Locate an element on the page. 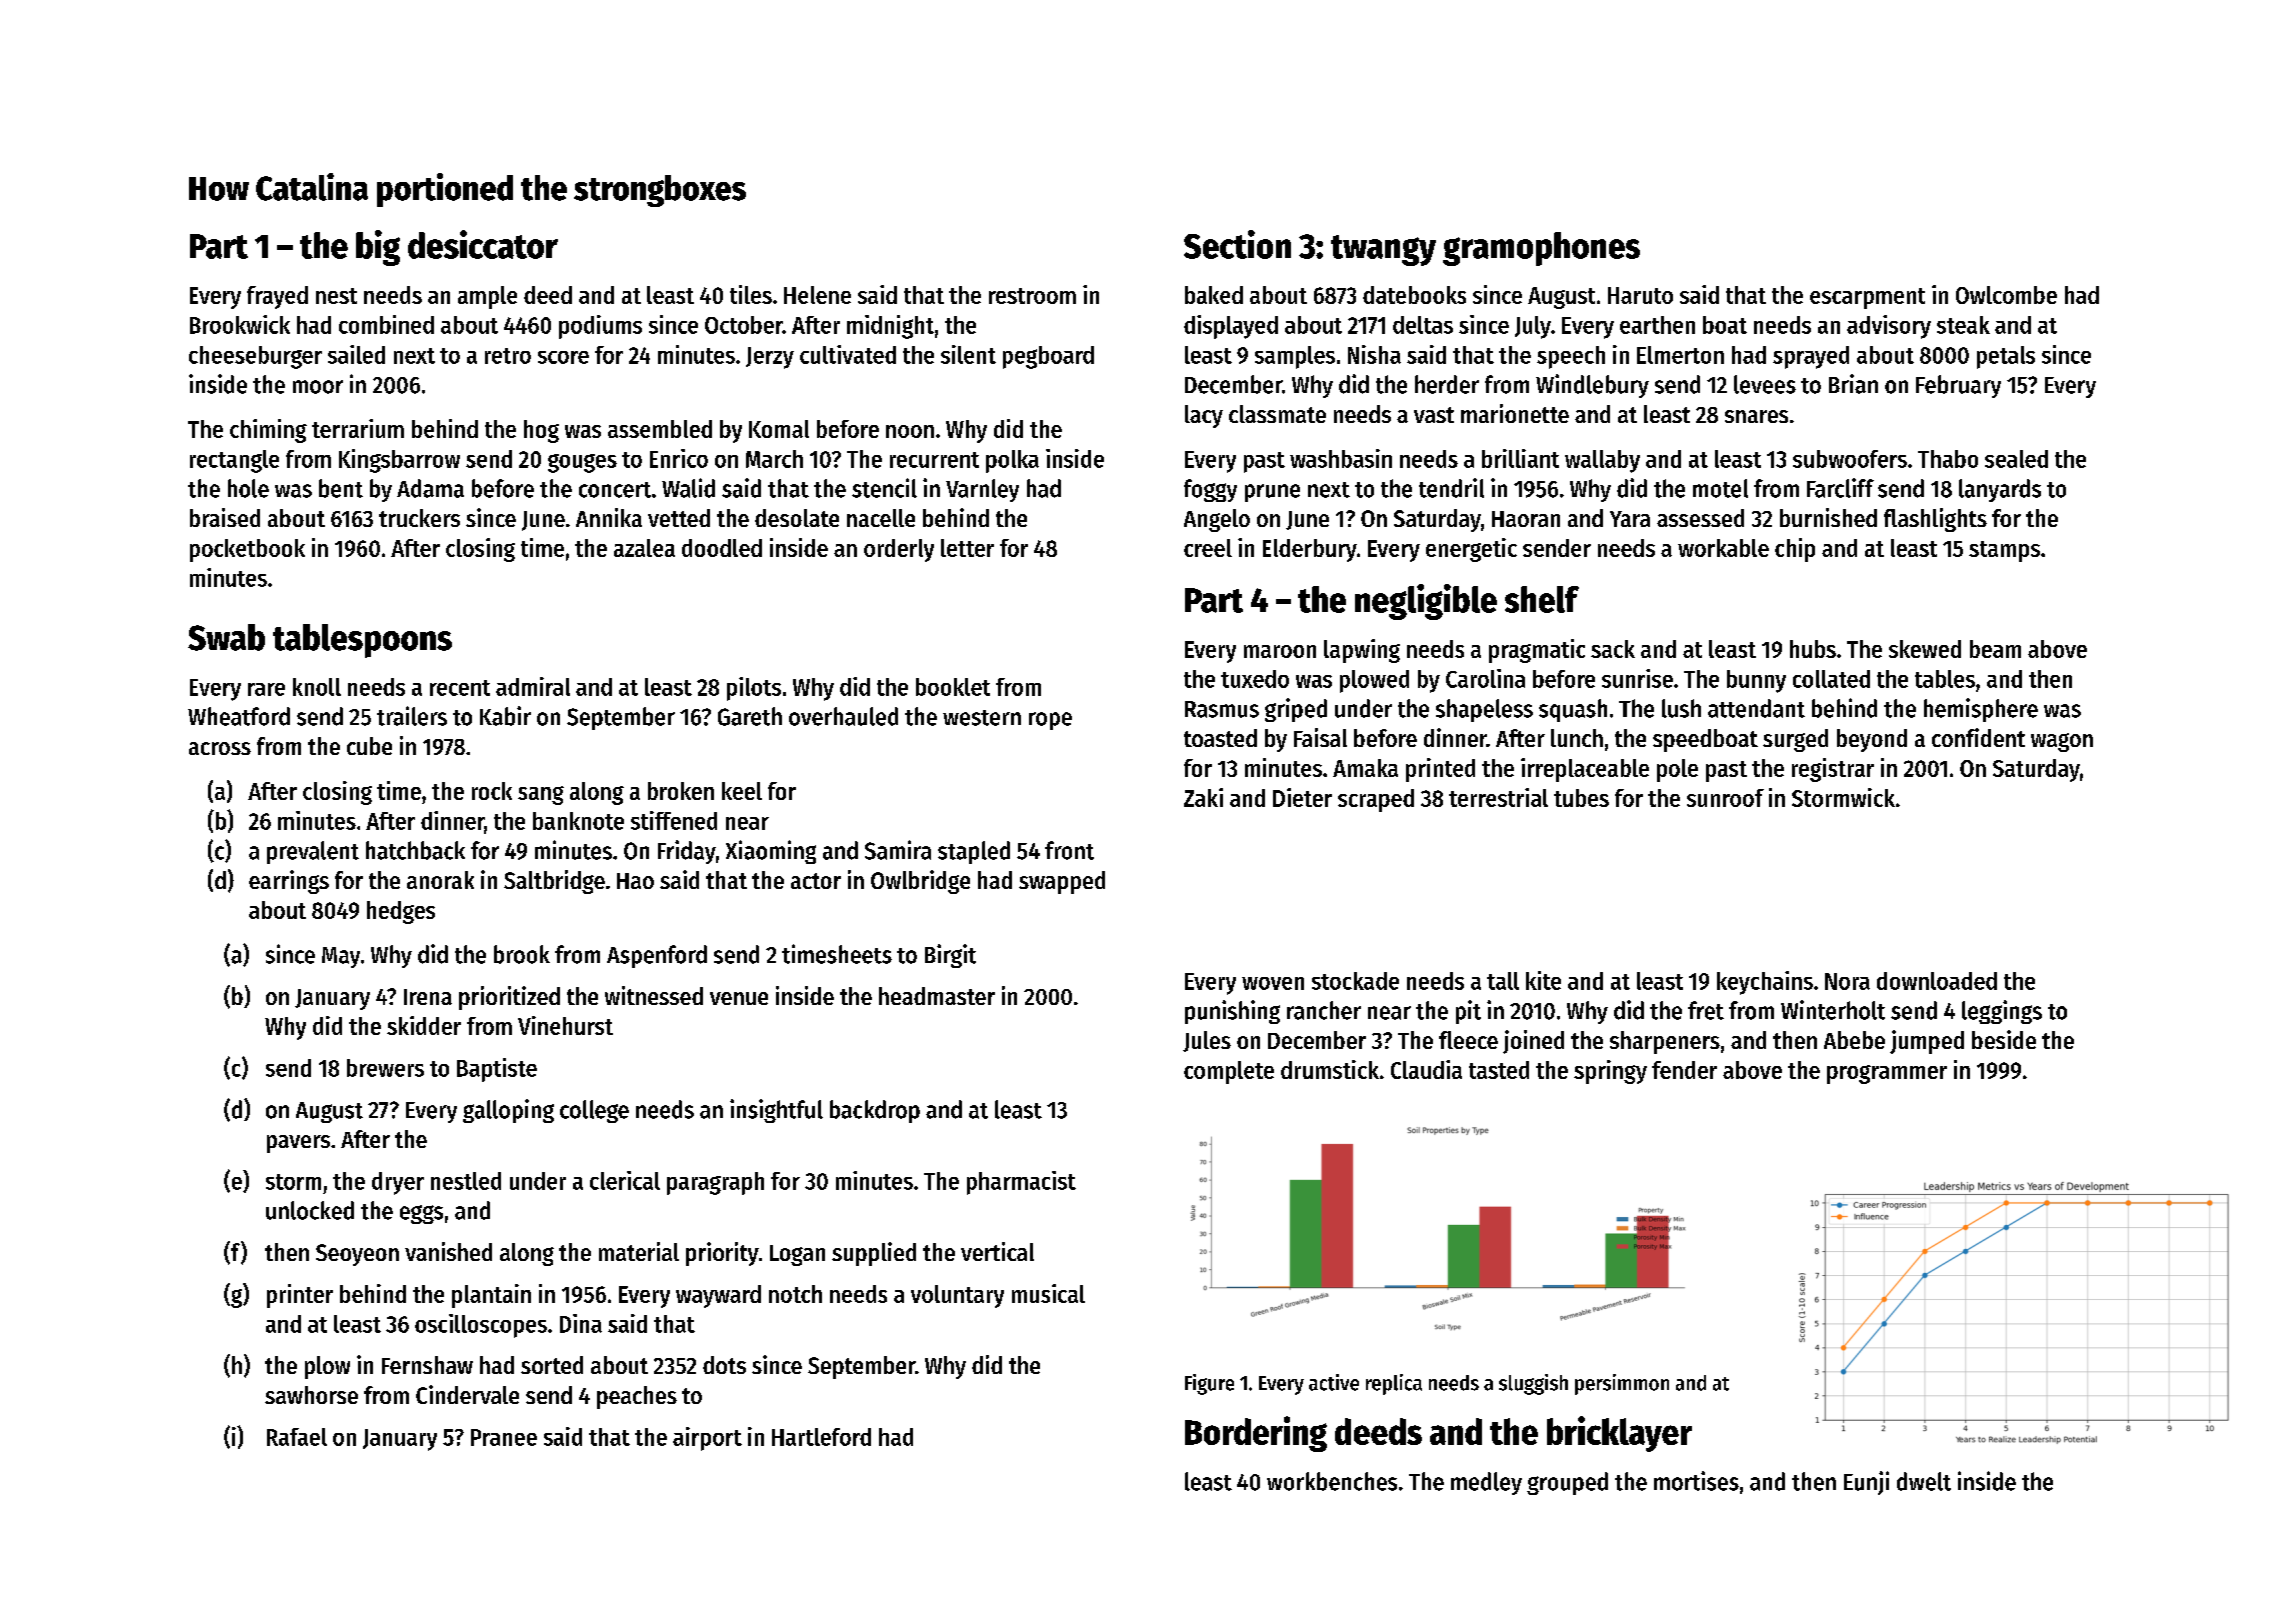  Owlcombe is located at coordinates (2006, 295).
